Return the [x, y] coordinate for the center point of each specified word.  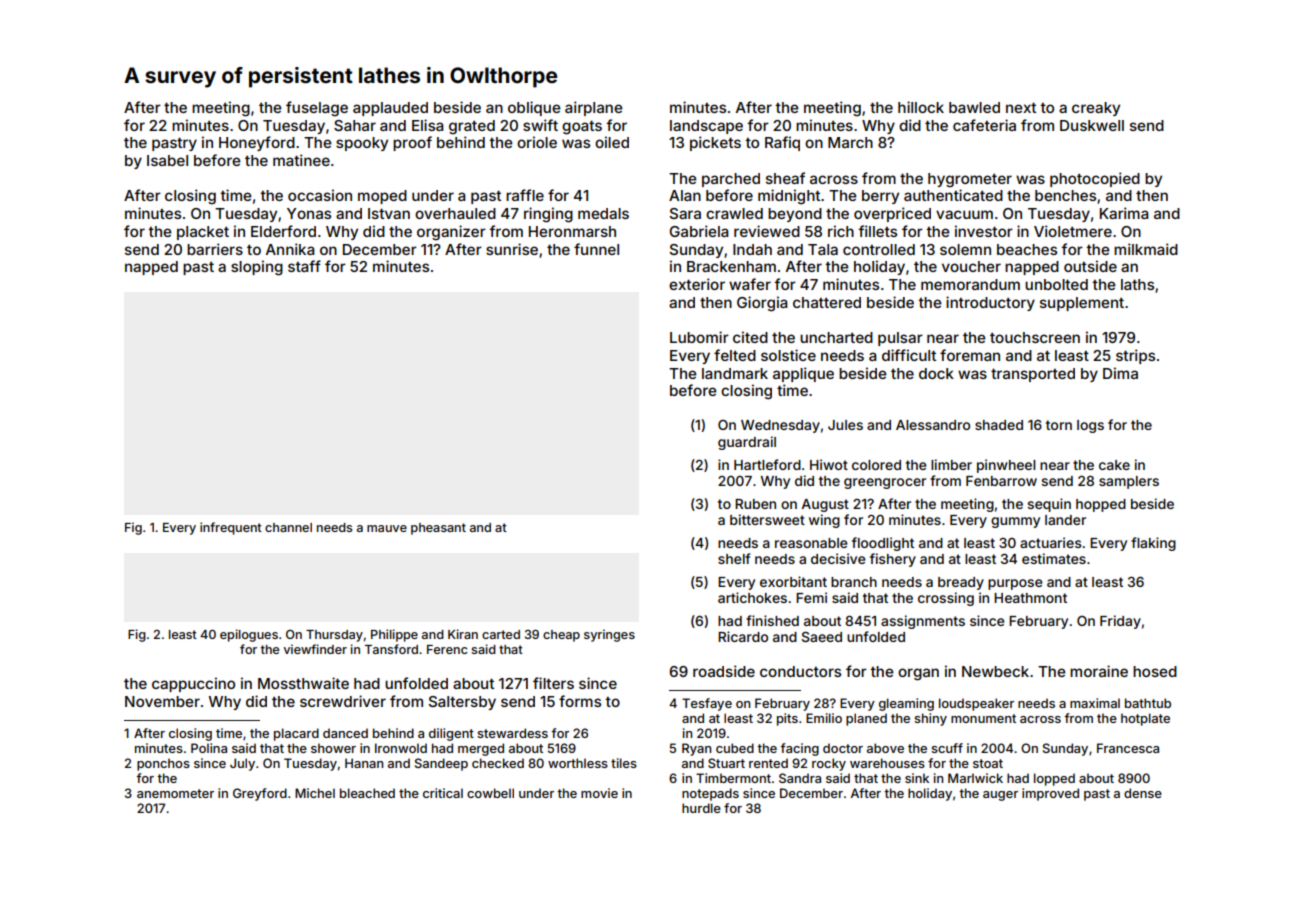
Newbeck [995, 671]
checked [498, 763]
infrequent [231, 528]
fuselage [317, 109]
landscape [706, 127]
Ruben [755, 504]
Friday [1120, 622]
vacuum [964, 214]
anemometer [175, 793]
